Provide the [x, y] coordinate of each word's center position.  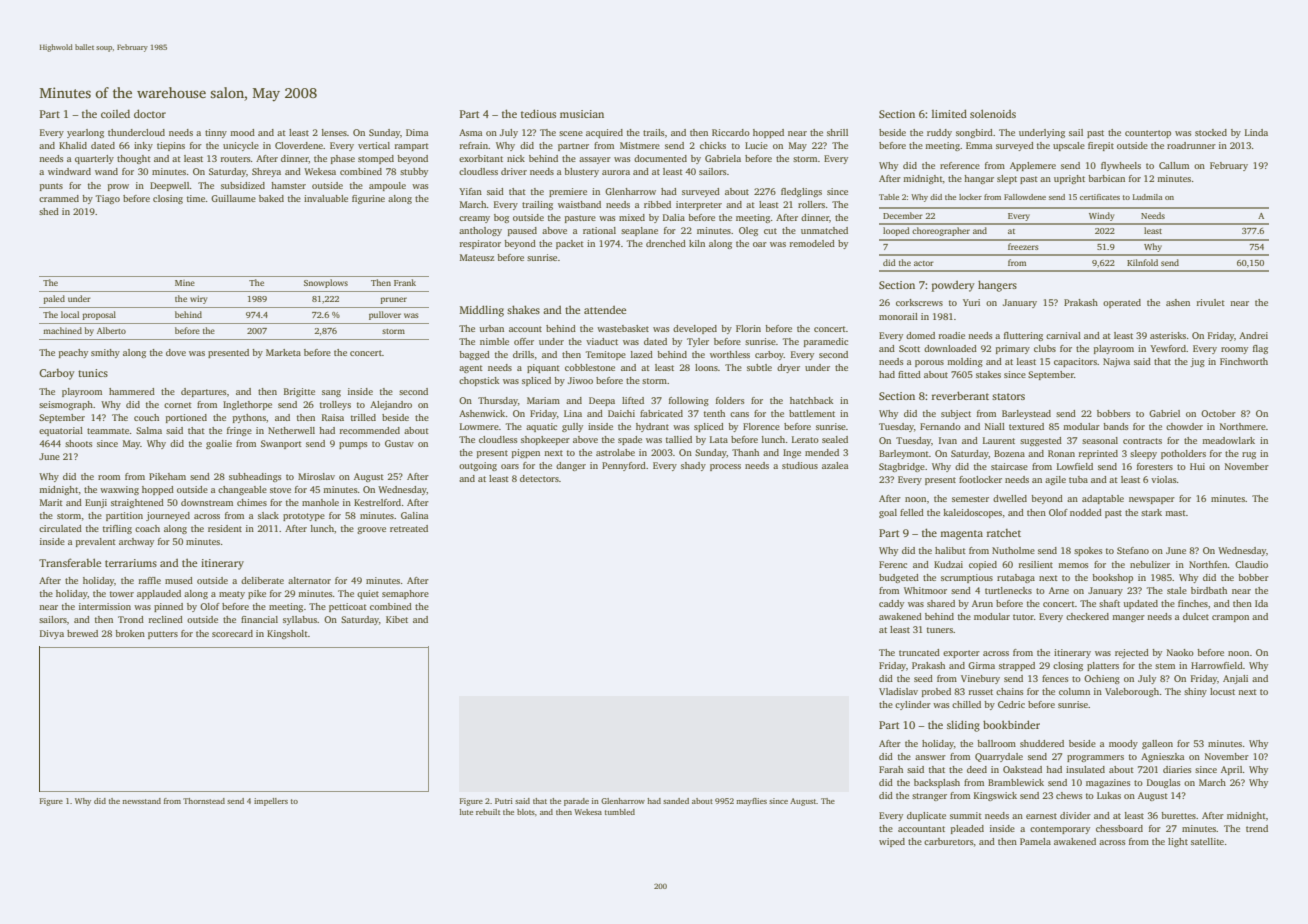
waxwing [119, 490]
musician [582, 114]
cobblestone [590, 367]
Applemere [1033, 166]
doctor [150, 113]
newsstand [141, 801]
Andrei [1253, 335]
